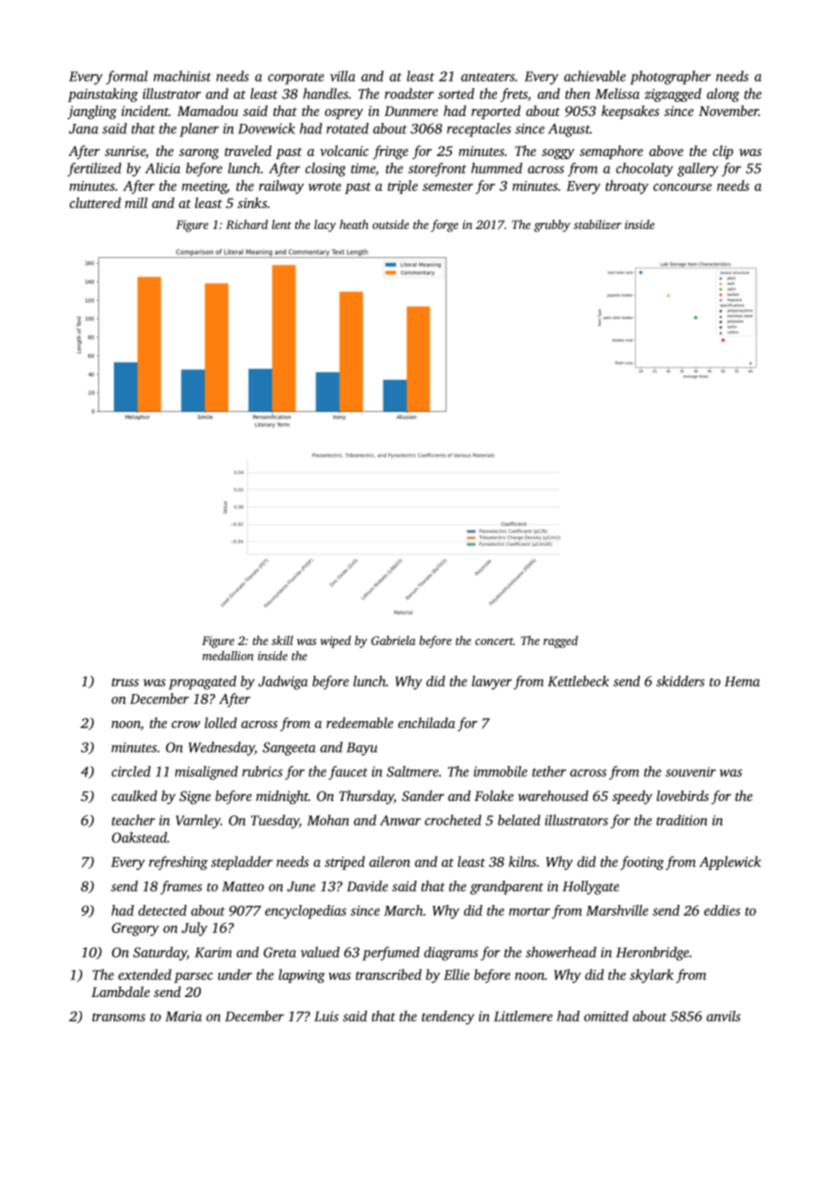  I want to click on photographer, so click(670, 77).
